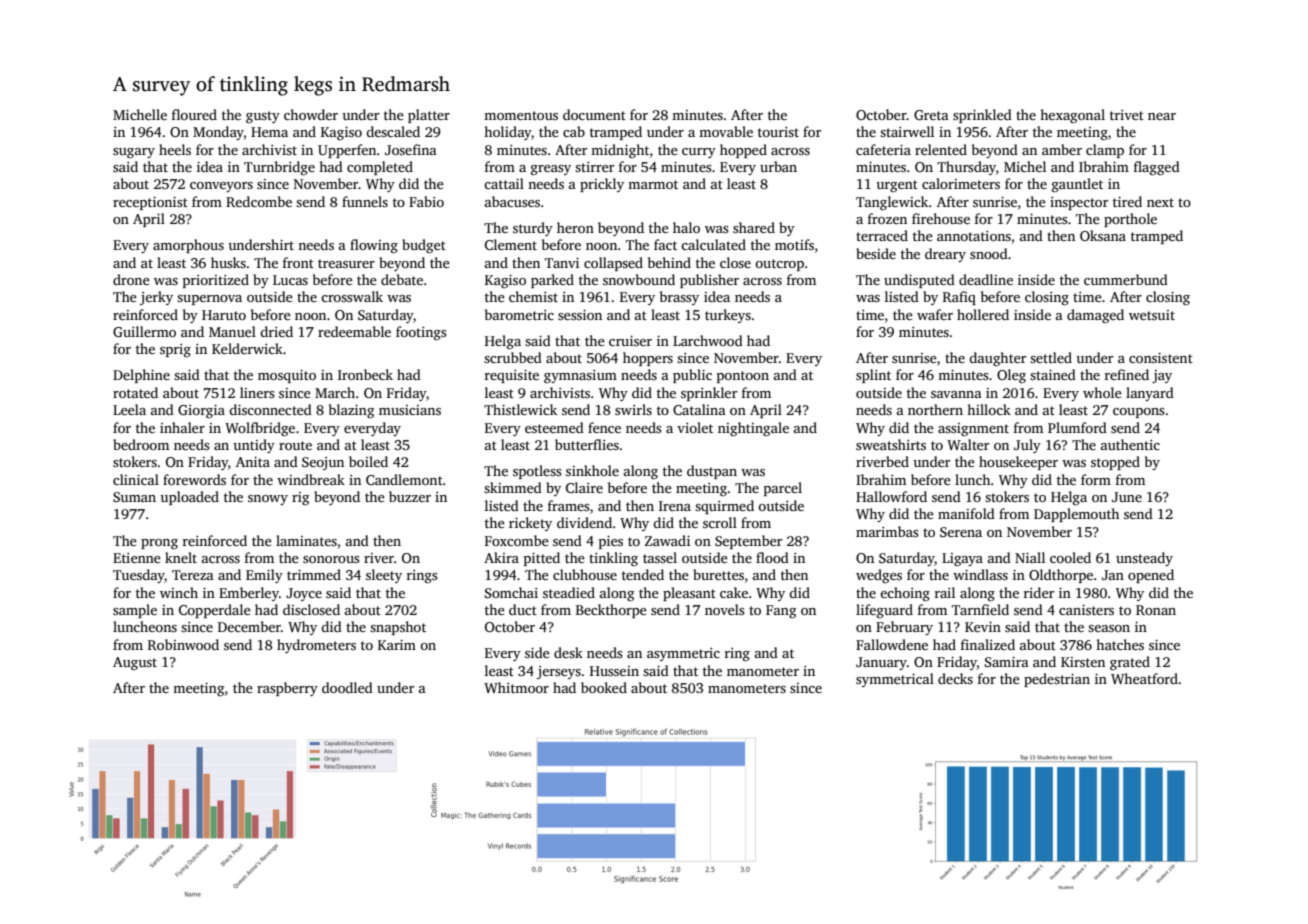 The image size is (1308, 924). Describe the element at coordinates (298, 262) in the image. I see `front` at that location.
